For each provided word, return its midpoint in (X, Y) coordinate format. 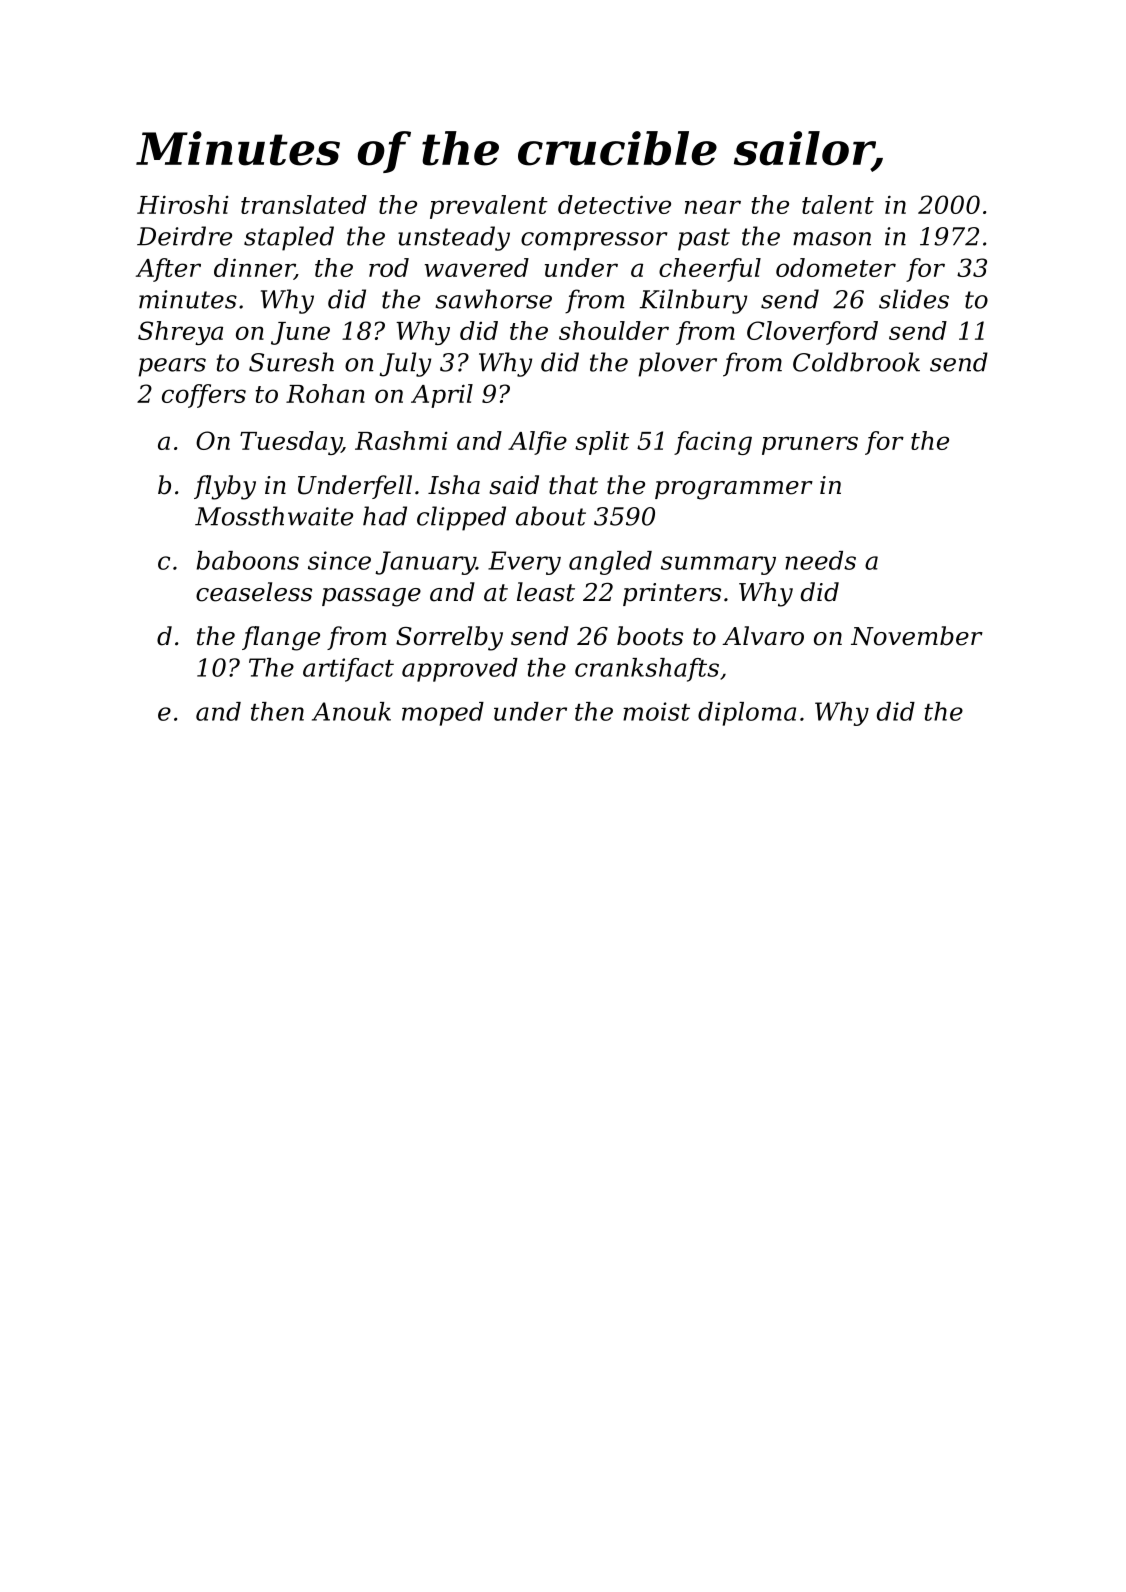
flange (281, 638)
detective (614, 204)
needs (820, 560)
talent (838, 204)
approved (460, 670)
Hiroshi (183, 204)
